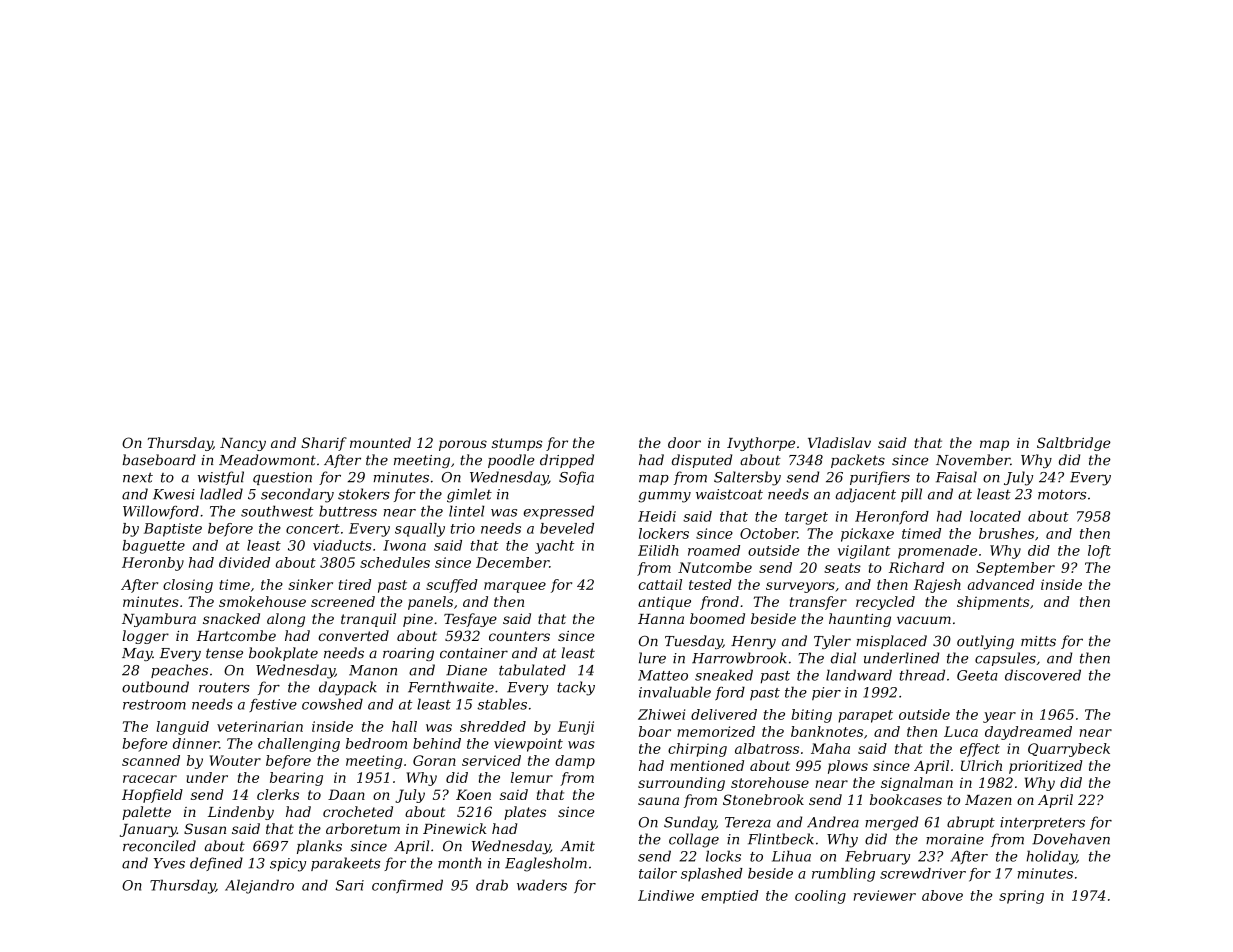  Describe the element at coordinates (1043, 675) in the document. I see `discovered` at that location.
